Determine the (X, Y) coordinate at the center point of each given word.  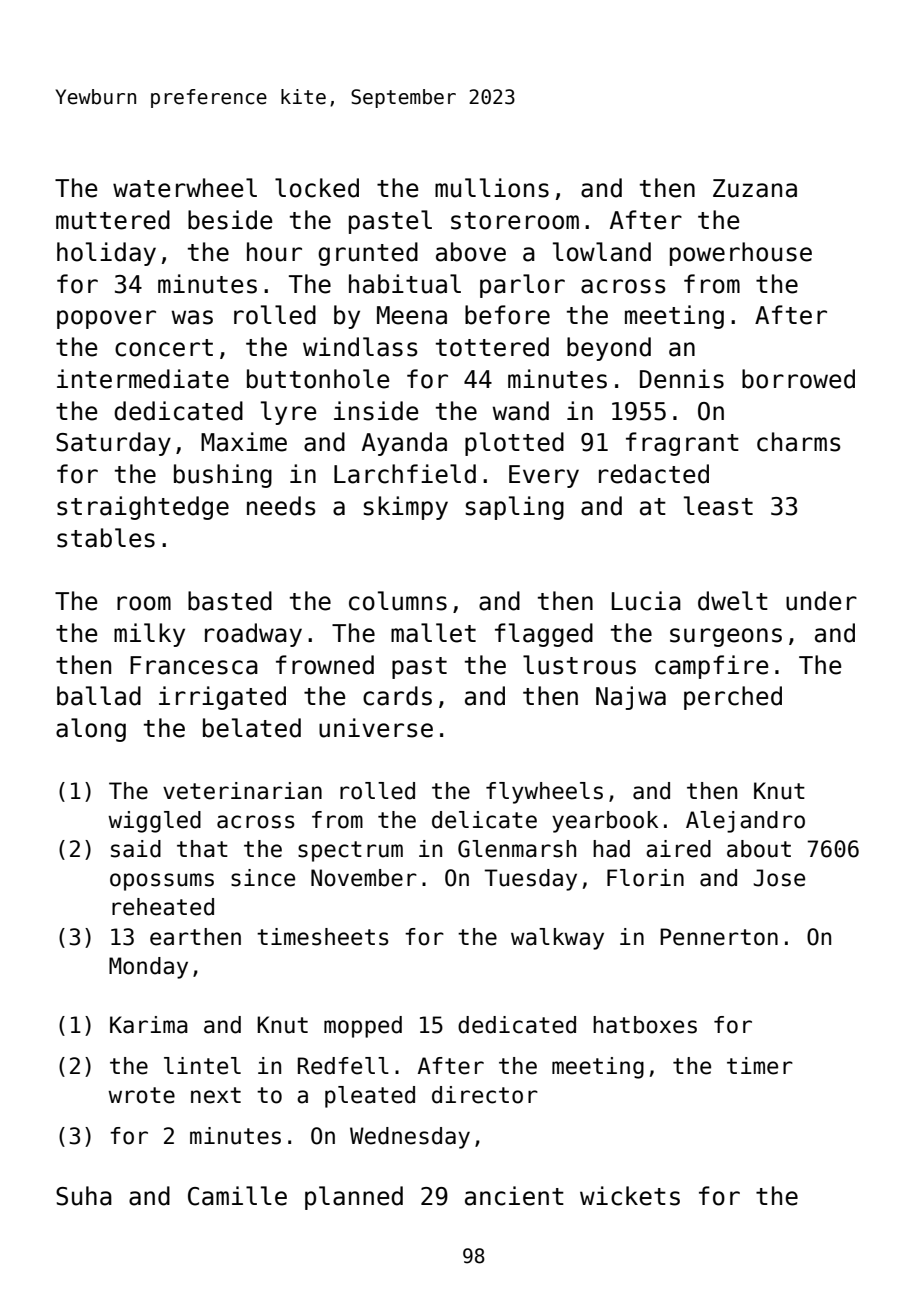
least (718, 506)
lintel (202, 1066)
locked (317, 188)
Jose (779, 878)
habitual (405, 284)
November (364, 878)
